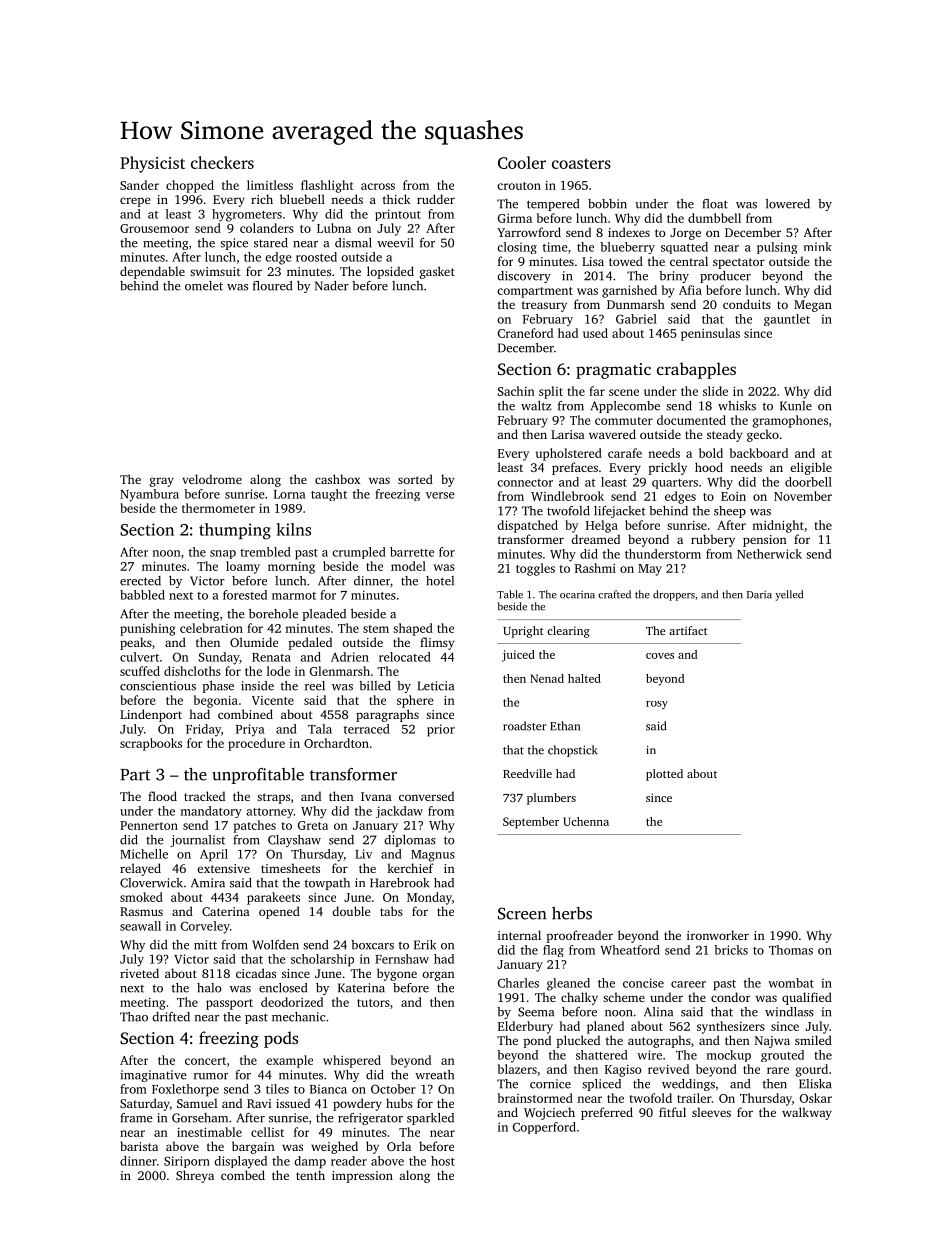  Describe the element at coordinates (222, 162) in the document. I see `checkers` at that location.
